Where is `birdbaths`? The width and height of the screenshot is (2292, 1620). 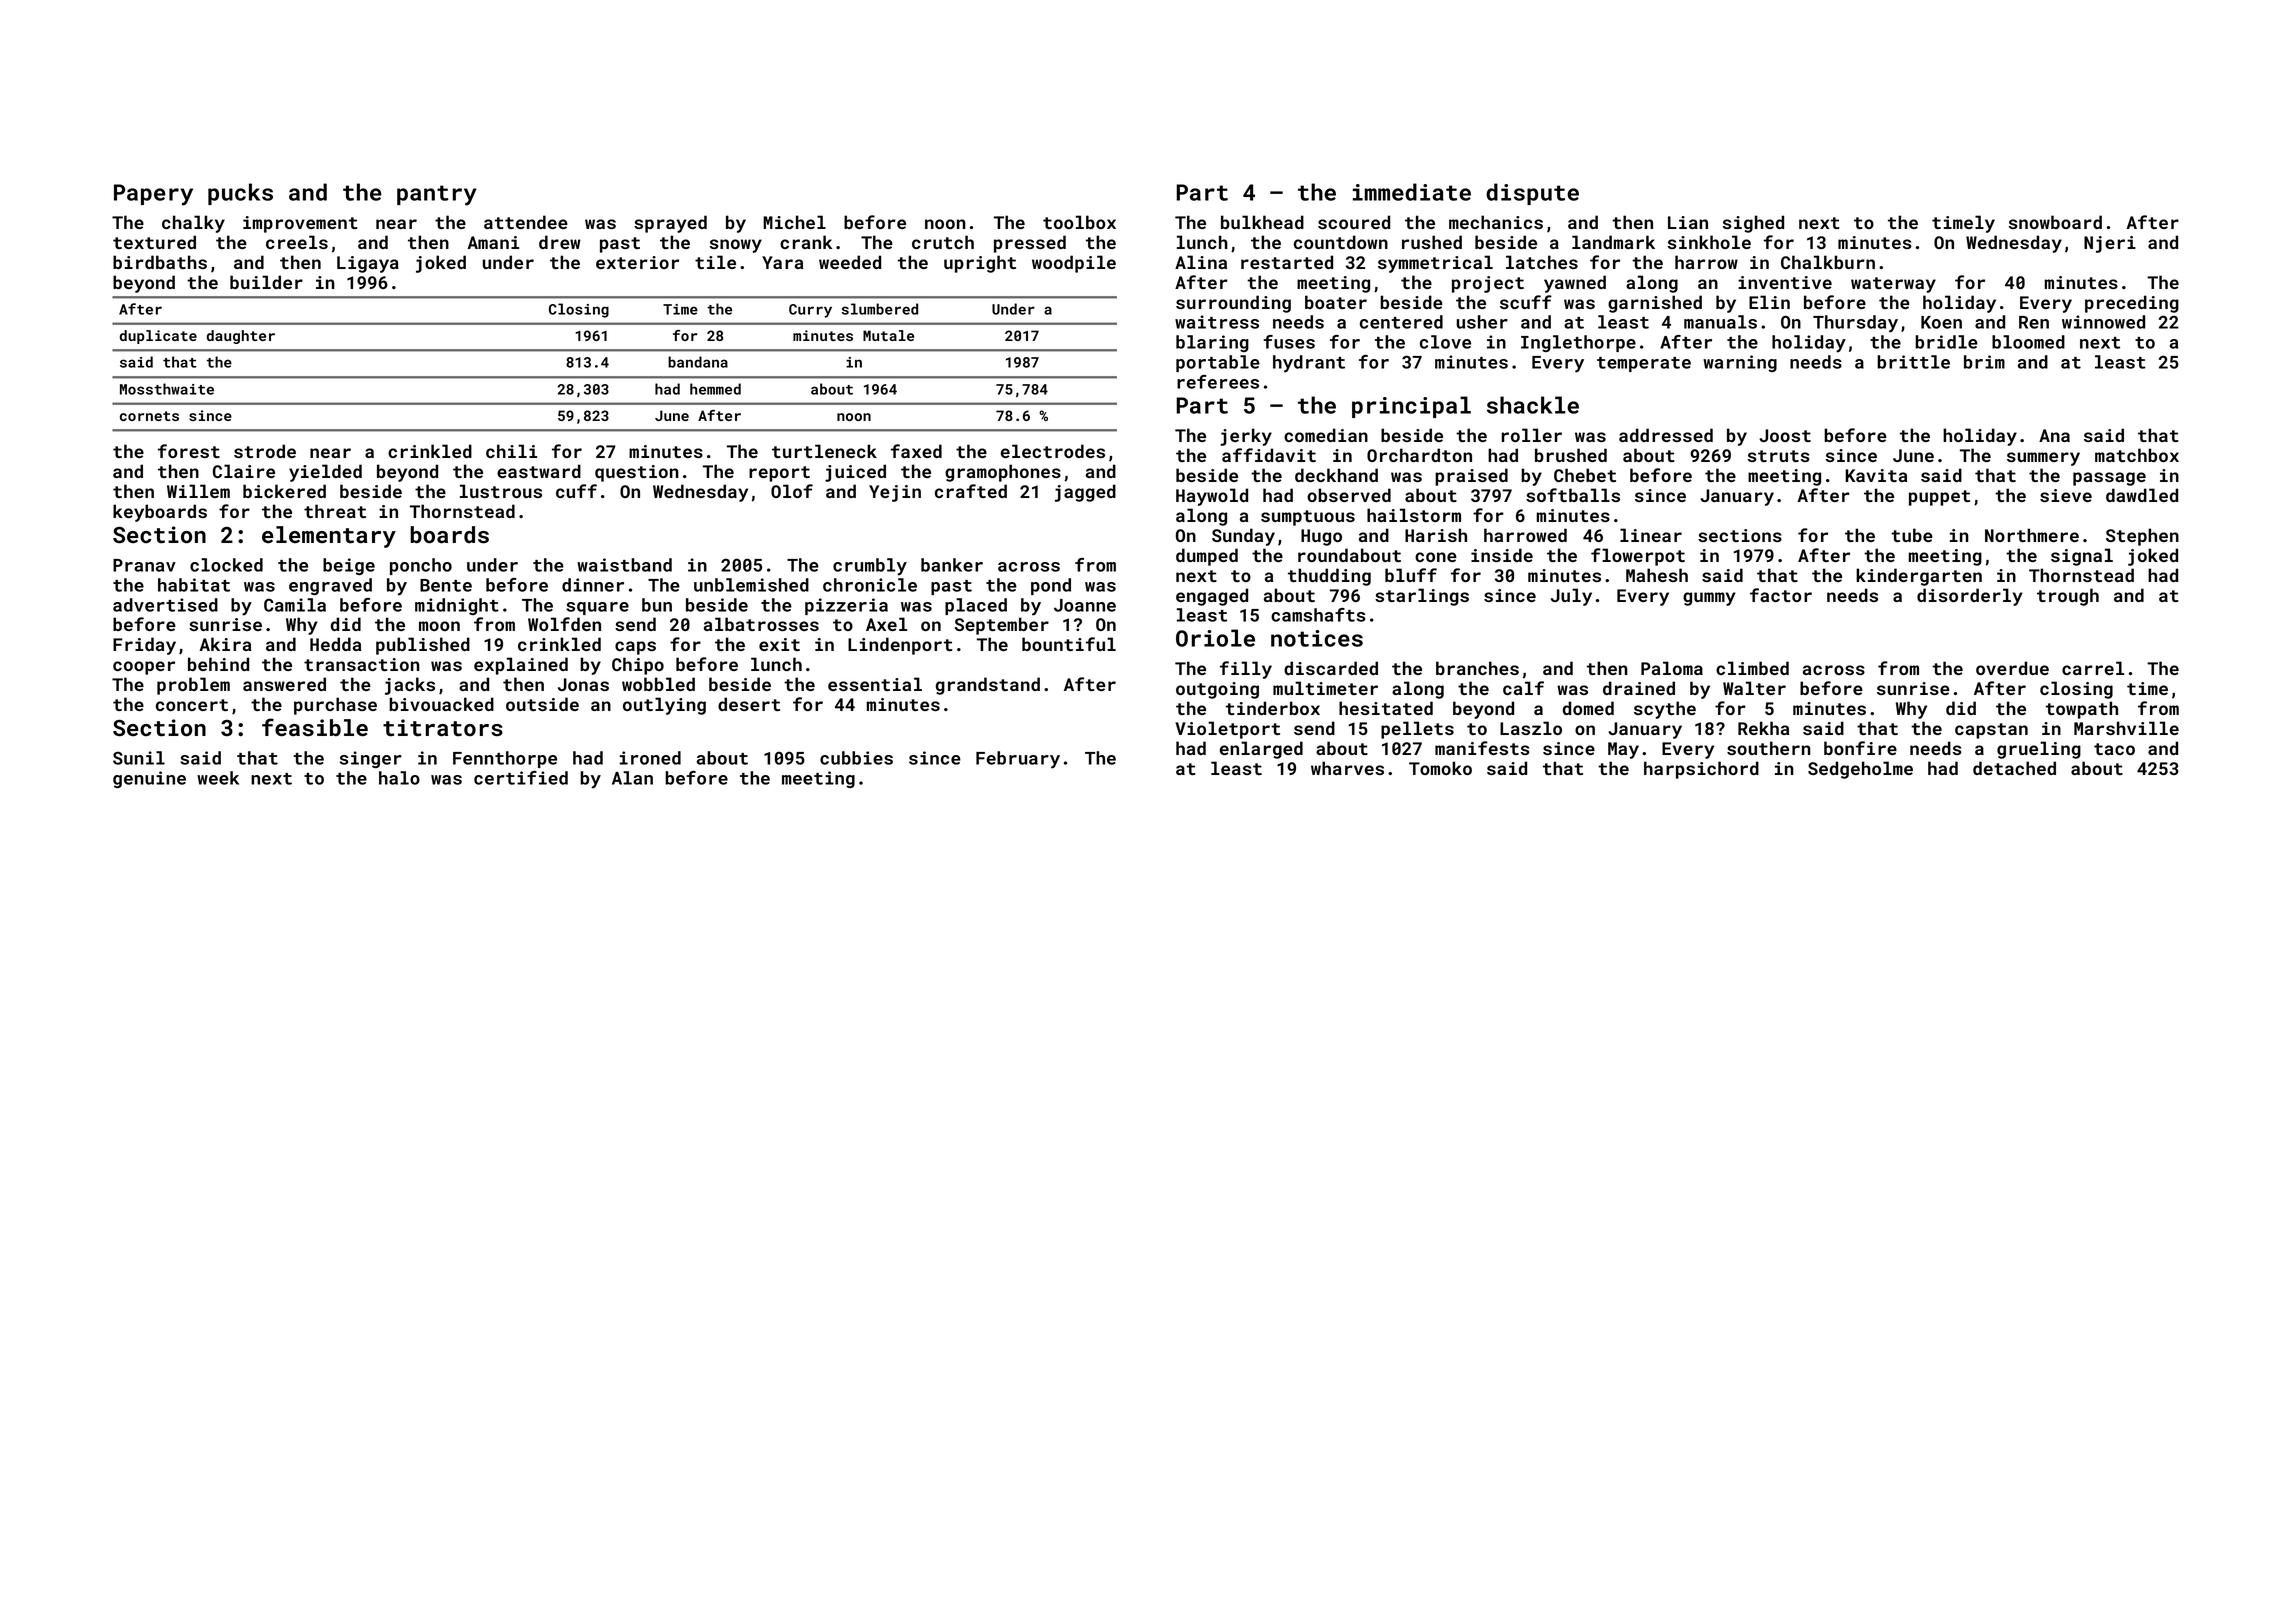
birdbaths is located at coordinates (160, 262).
